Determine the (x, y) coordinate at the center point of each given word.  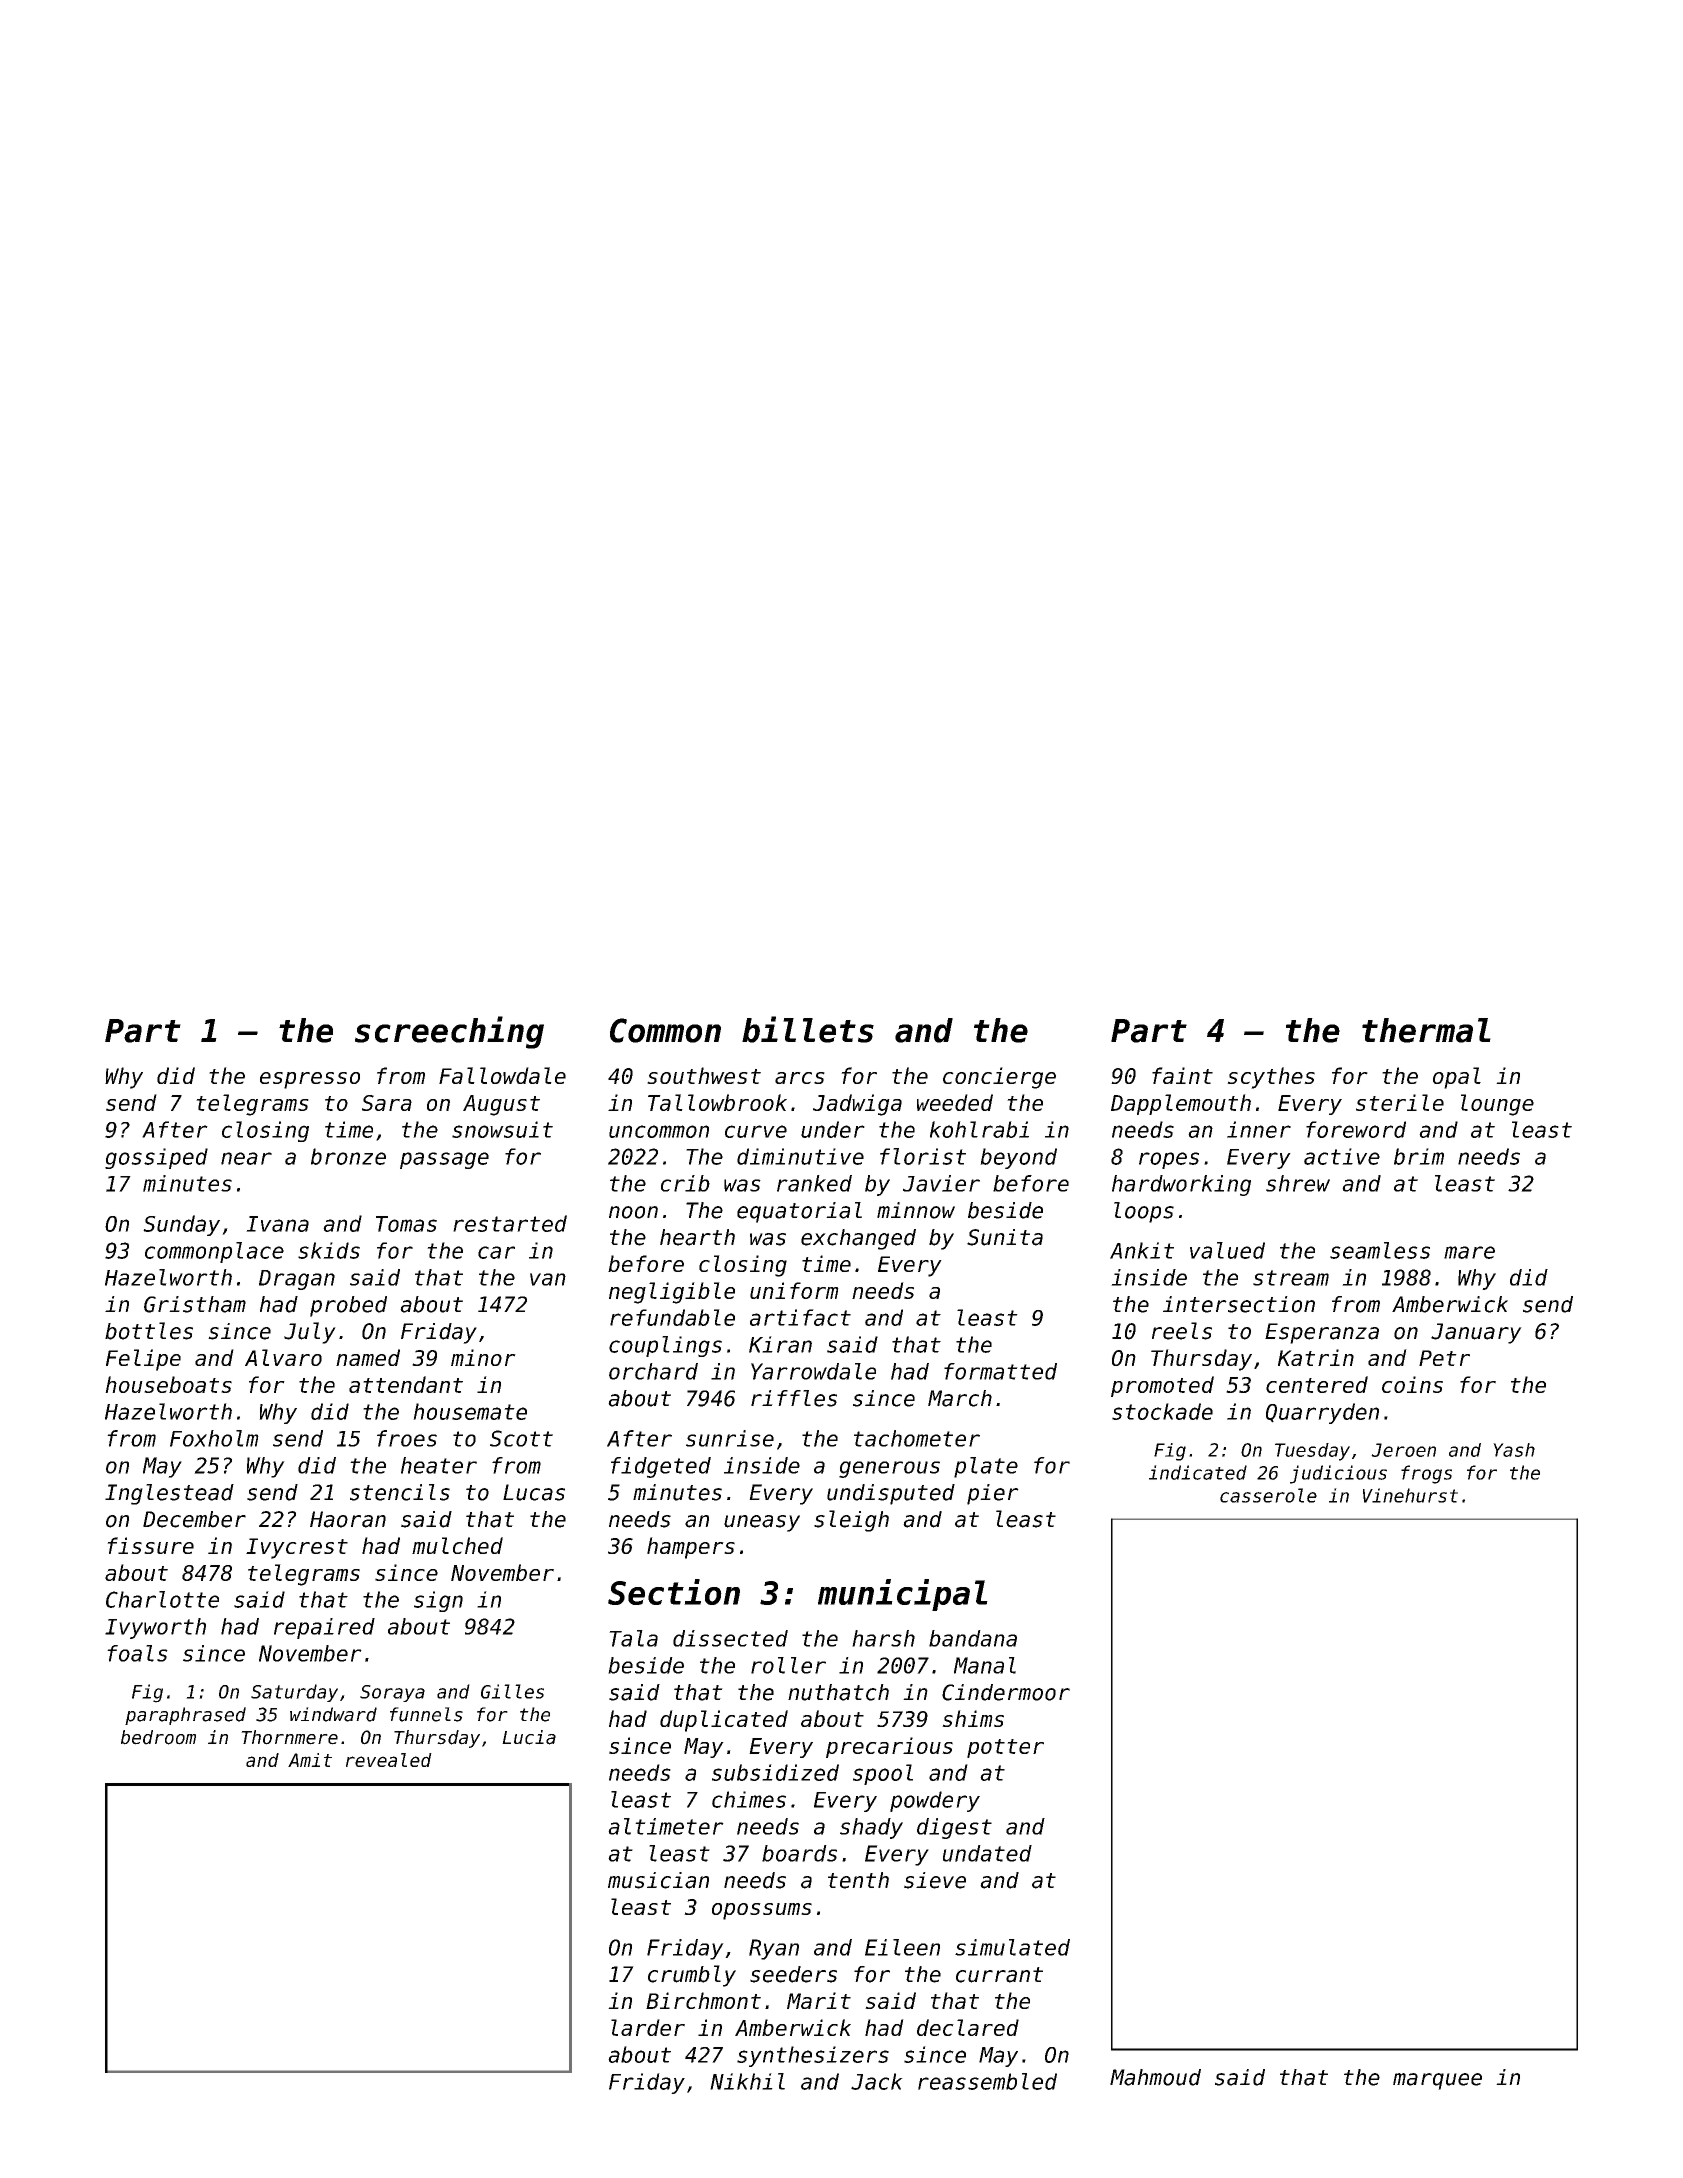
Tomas (406, 1224)
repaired (324, 1628)
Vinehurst (1410, 1495)
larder (648, 2027)
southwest (704, 1075)
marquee (1437, 2081)
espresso (310, 1080)
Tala (633, 1638)
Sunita (1005, 1237)
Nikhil (747, 2081)
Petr (1444, 1358)
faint (1182, 1075)
